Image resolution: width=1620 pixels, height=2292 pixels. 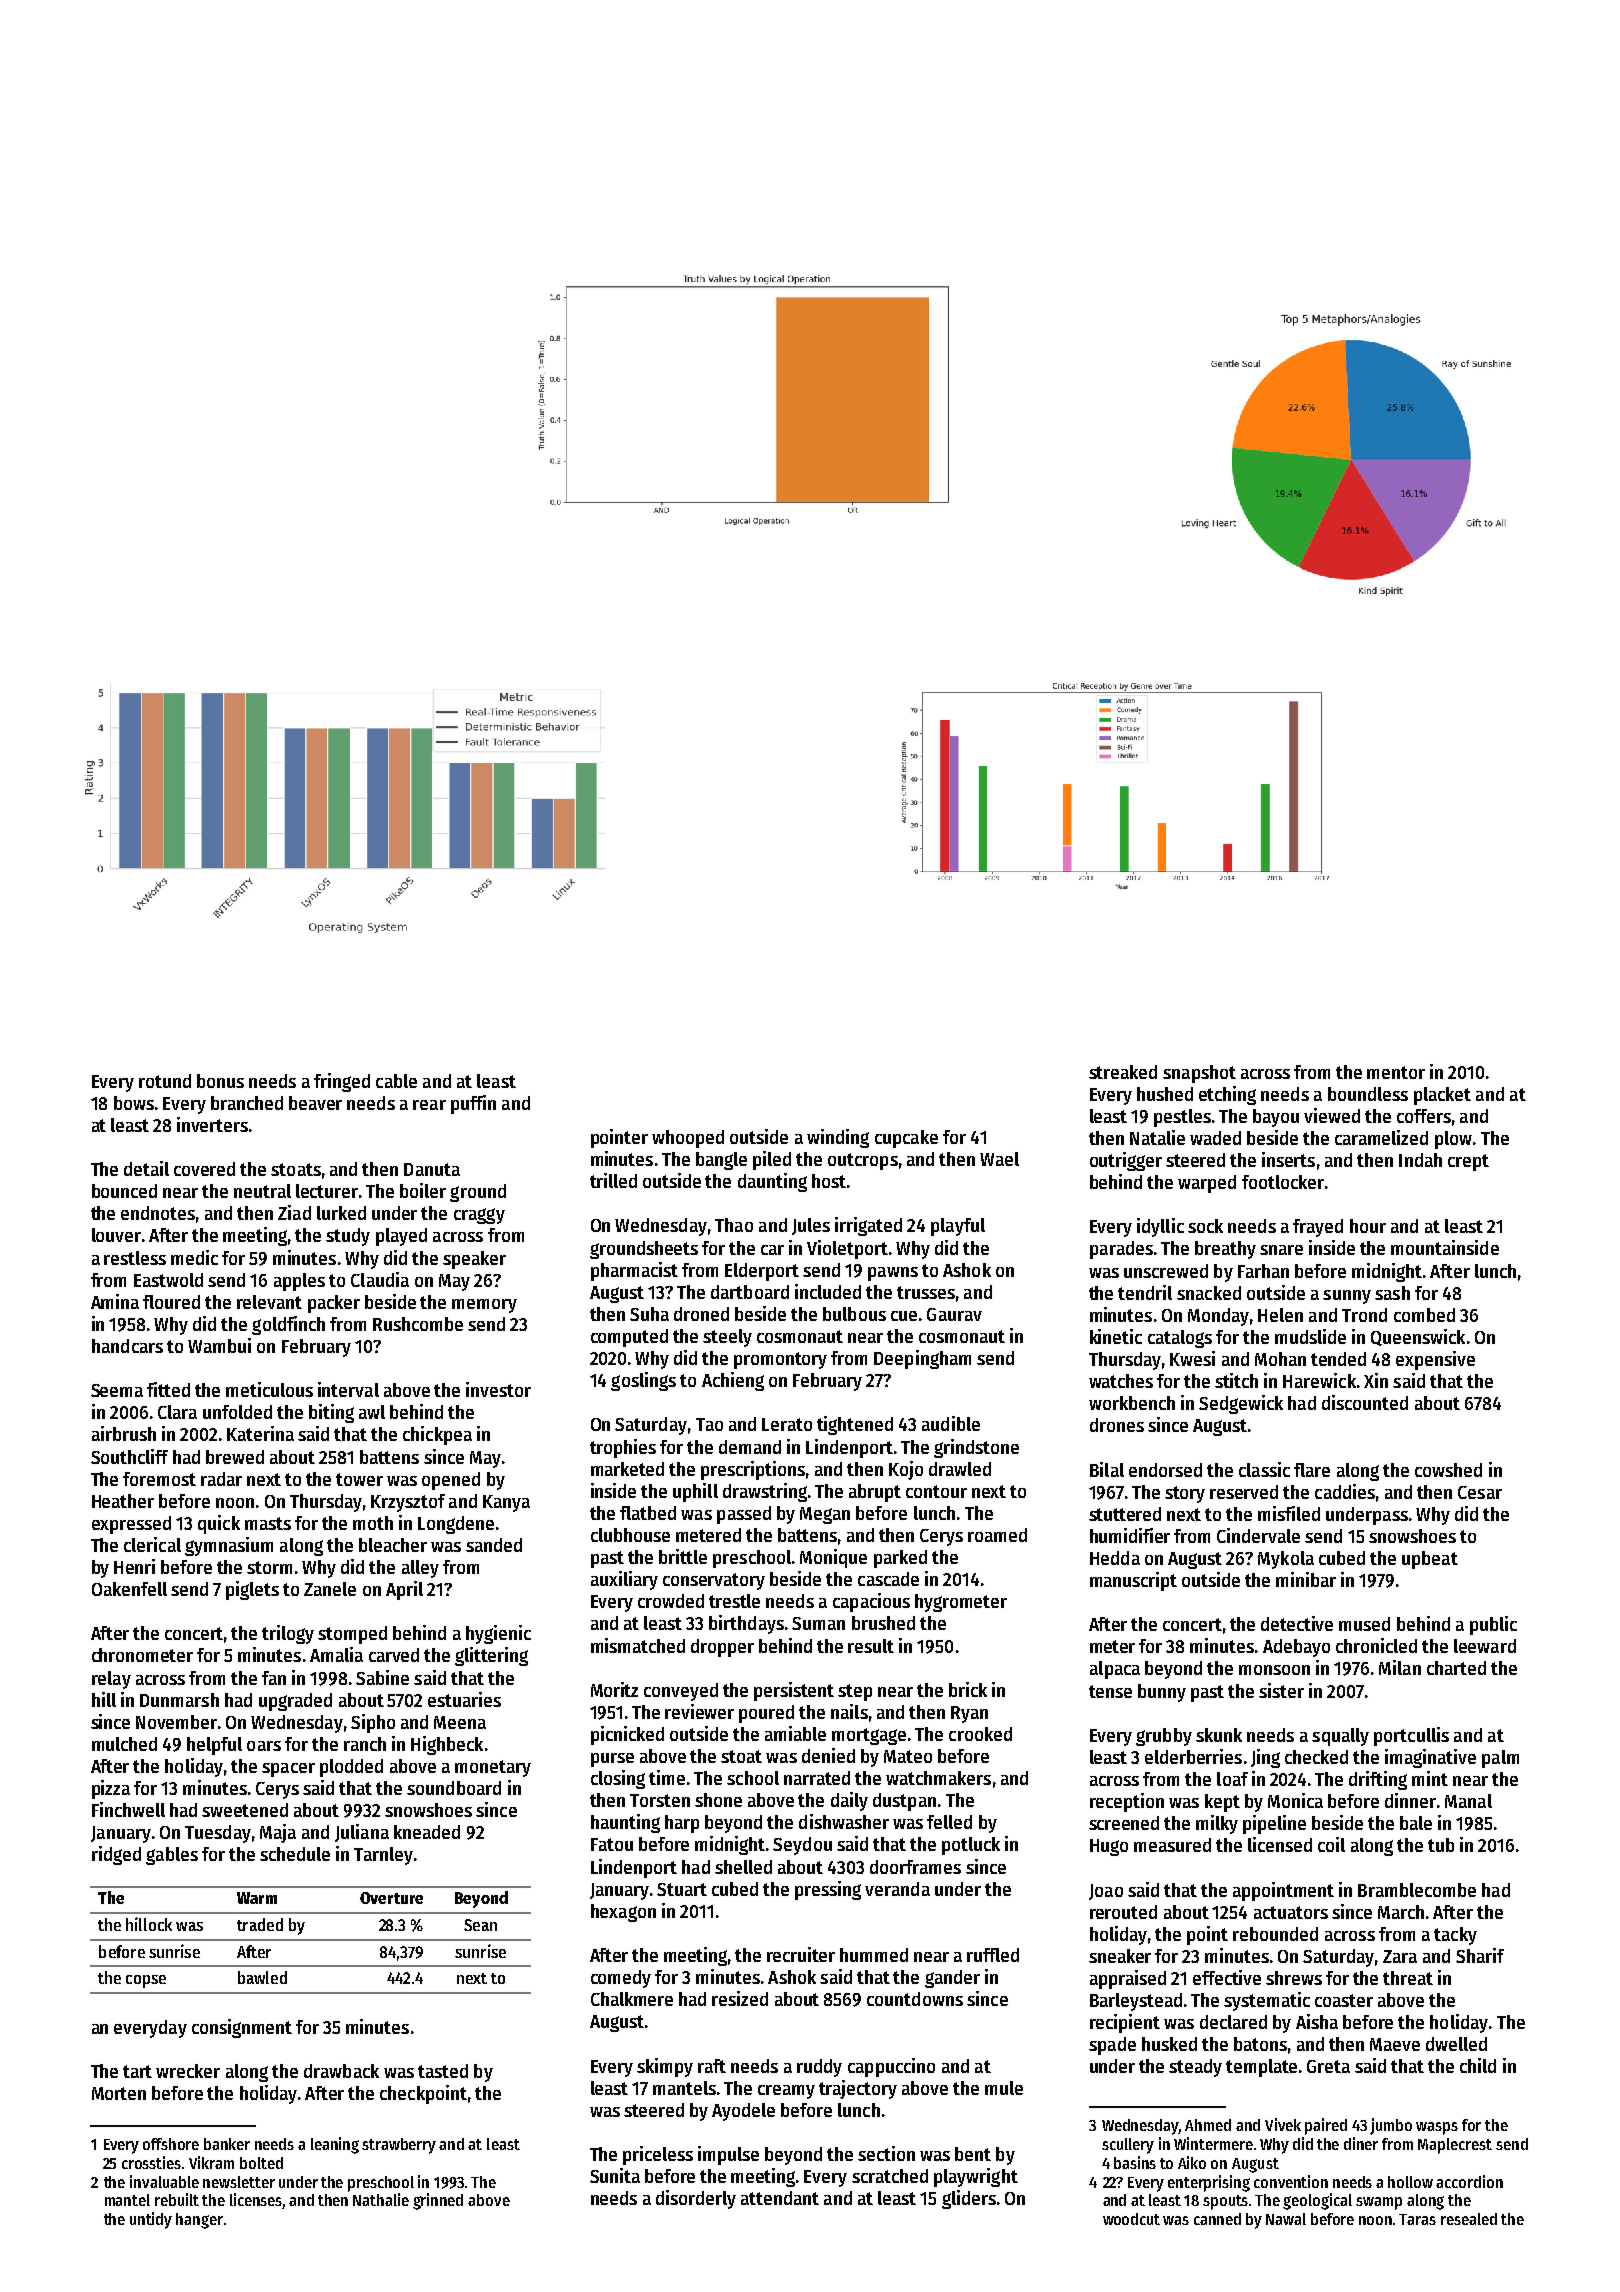 I want to click on bows, so click(x=134, y=1103).
